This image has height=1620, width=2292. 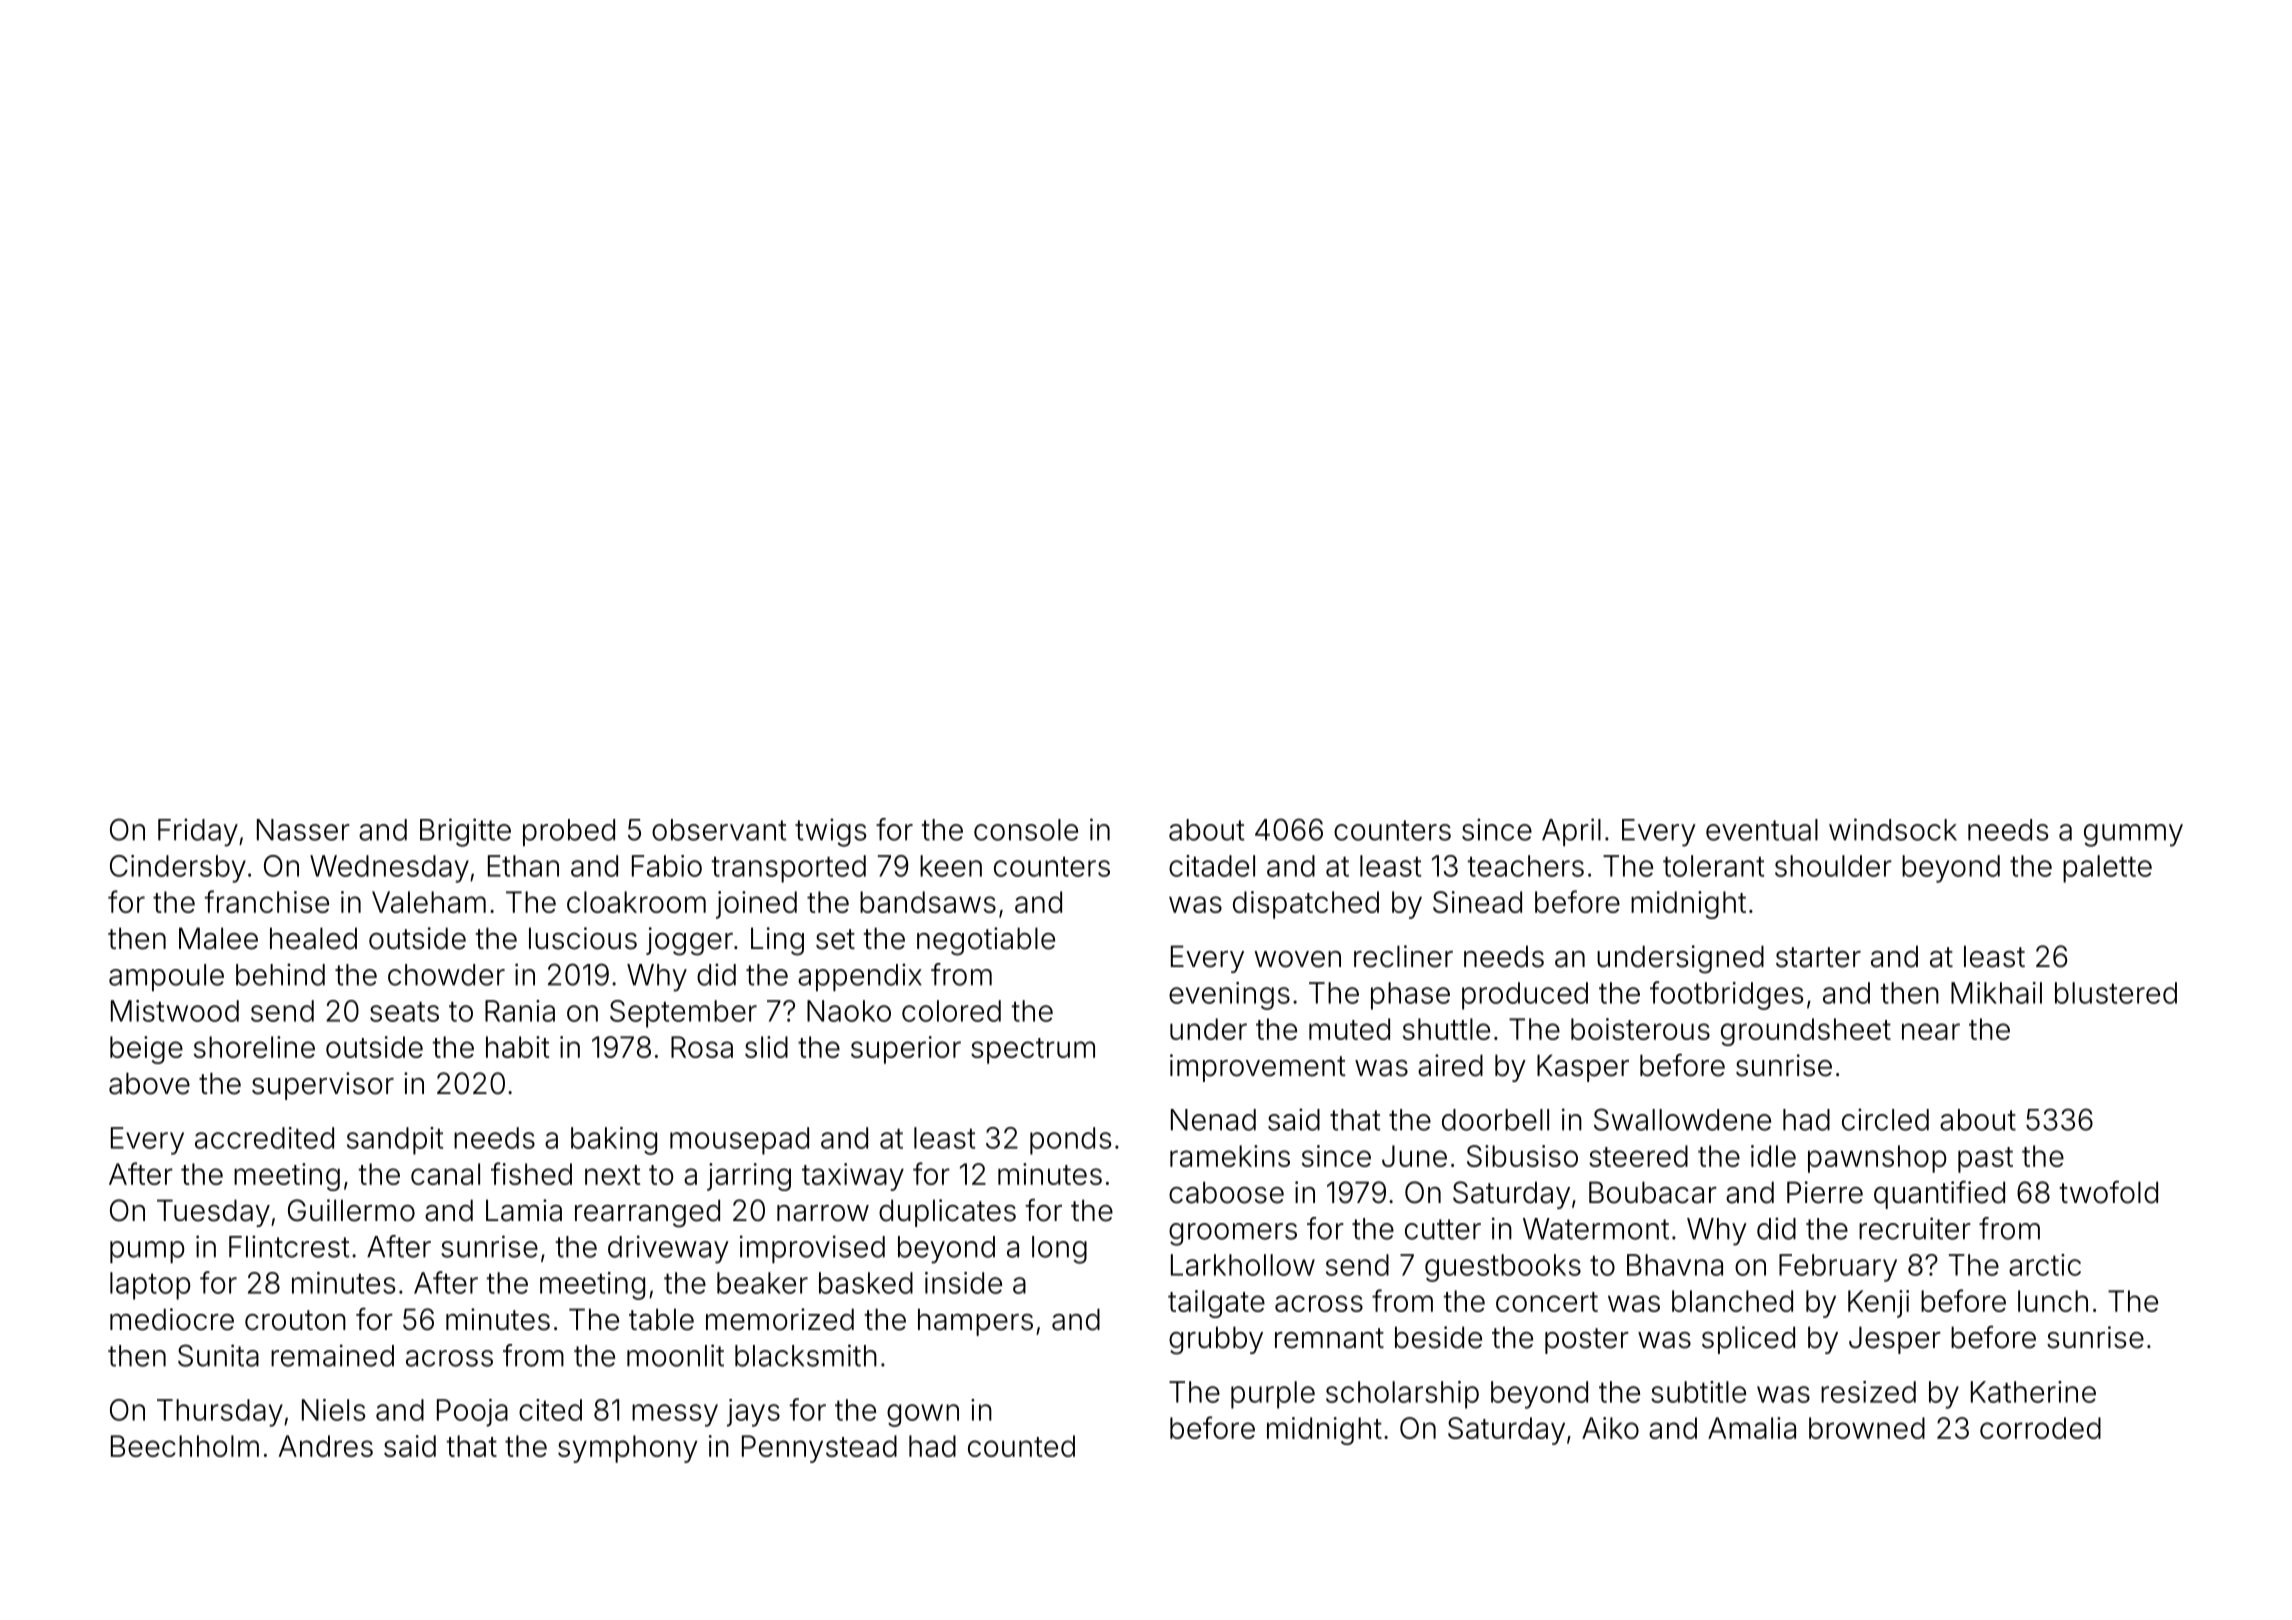 What do you see at coordinates (1230, 1156) in the image?
I see `ramekins` at bounding box center [1230, 1156].
